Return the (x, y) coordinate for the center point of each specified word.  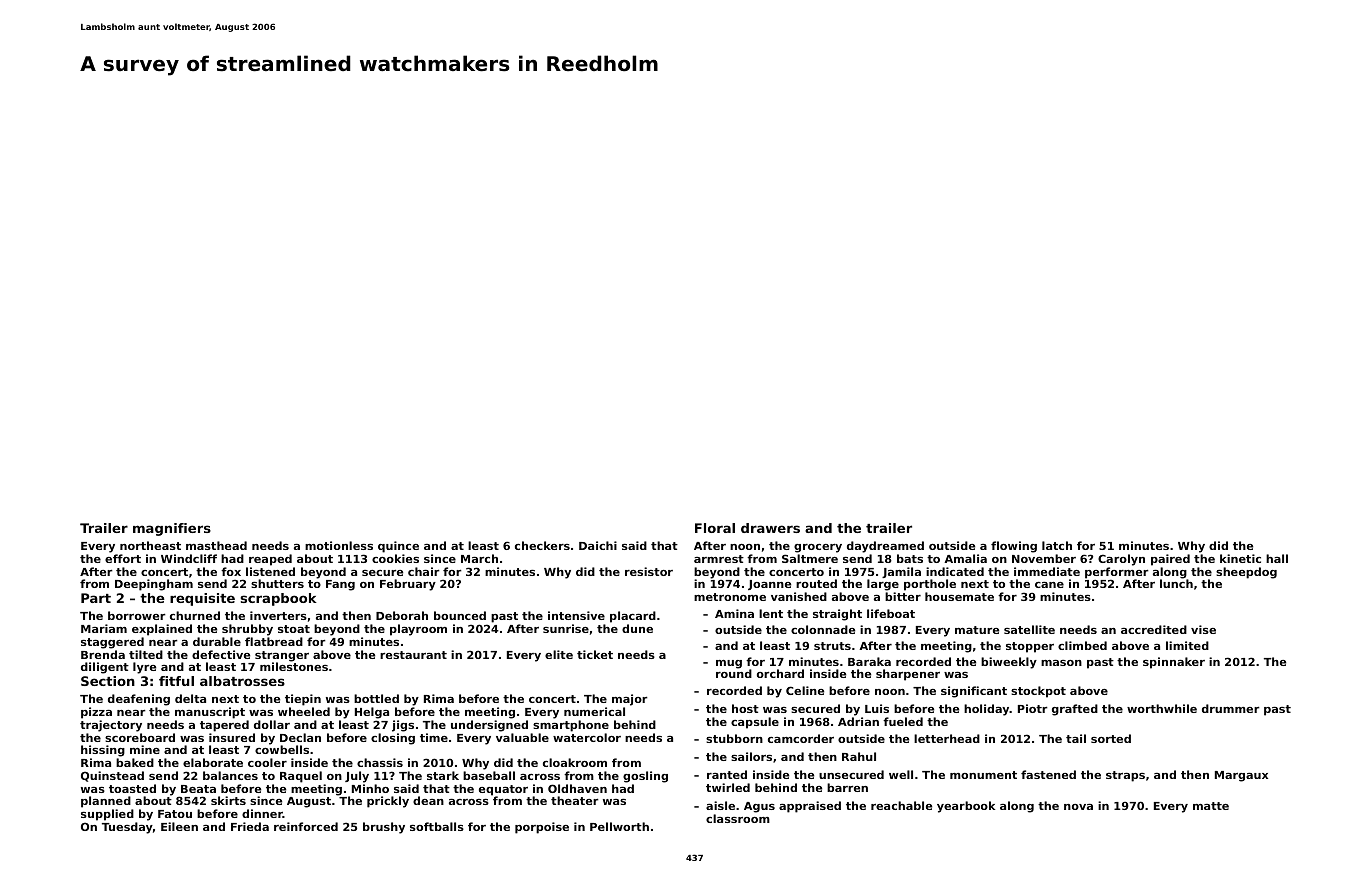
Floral (715, 528)
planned (106, 802)
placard (633, 617)
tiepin (303, 700)
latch (1057, 545)
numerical (594, 711)
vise (1203, 629)
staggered (112, 643)
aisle (720, 805)
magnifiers (172, 529)
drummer (1231, 708)
